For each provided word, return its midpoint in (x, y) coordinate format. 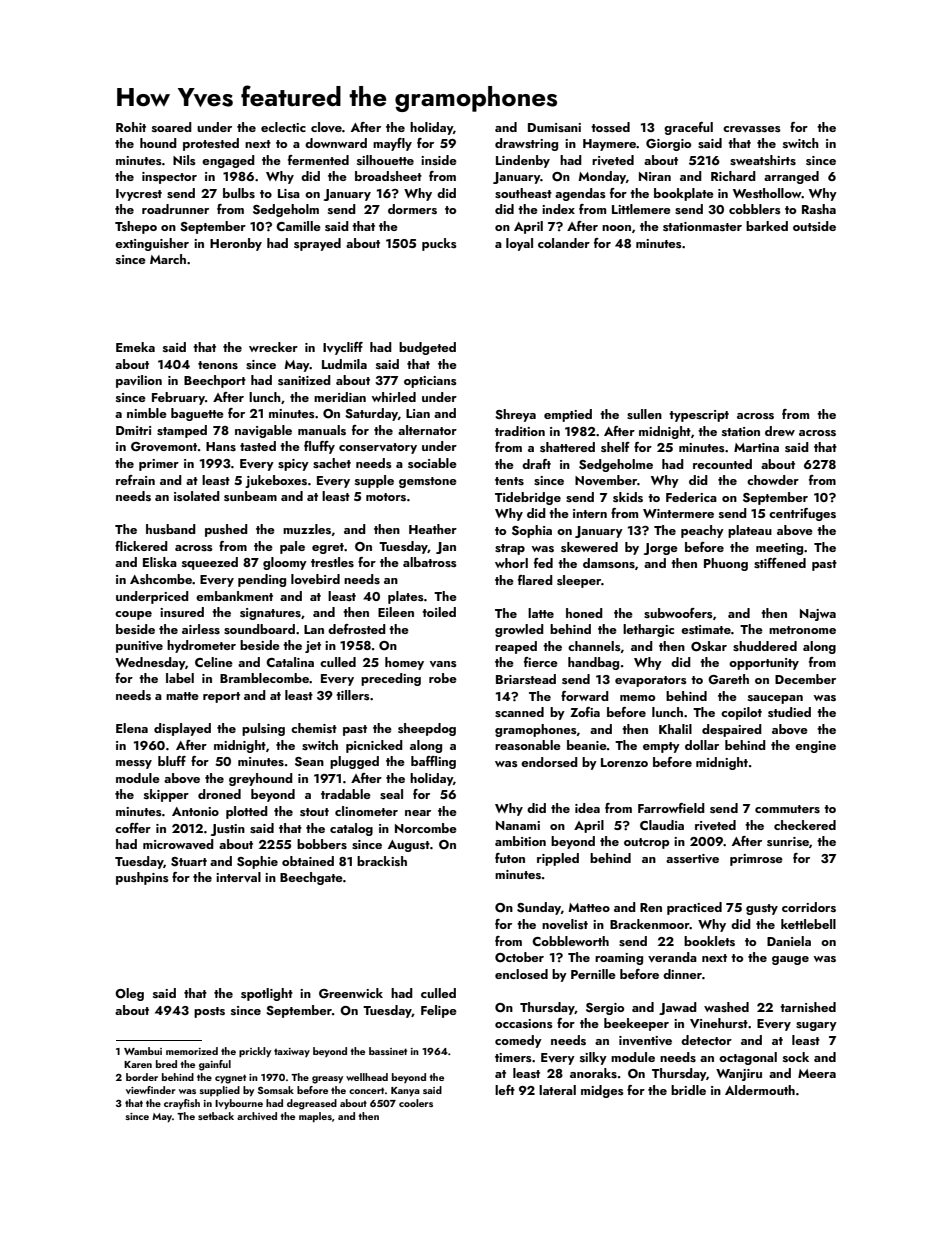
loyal (519, 244)
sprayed (317, 244)
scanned (519, 712)
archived (257, 1116)
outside (814, 226)
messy (134, 764)
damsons (609, 563)
